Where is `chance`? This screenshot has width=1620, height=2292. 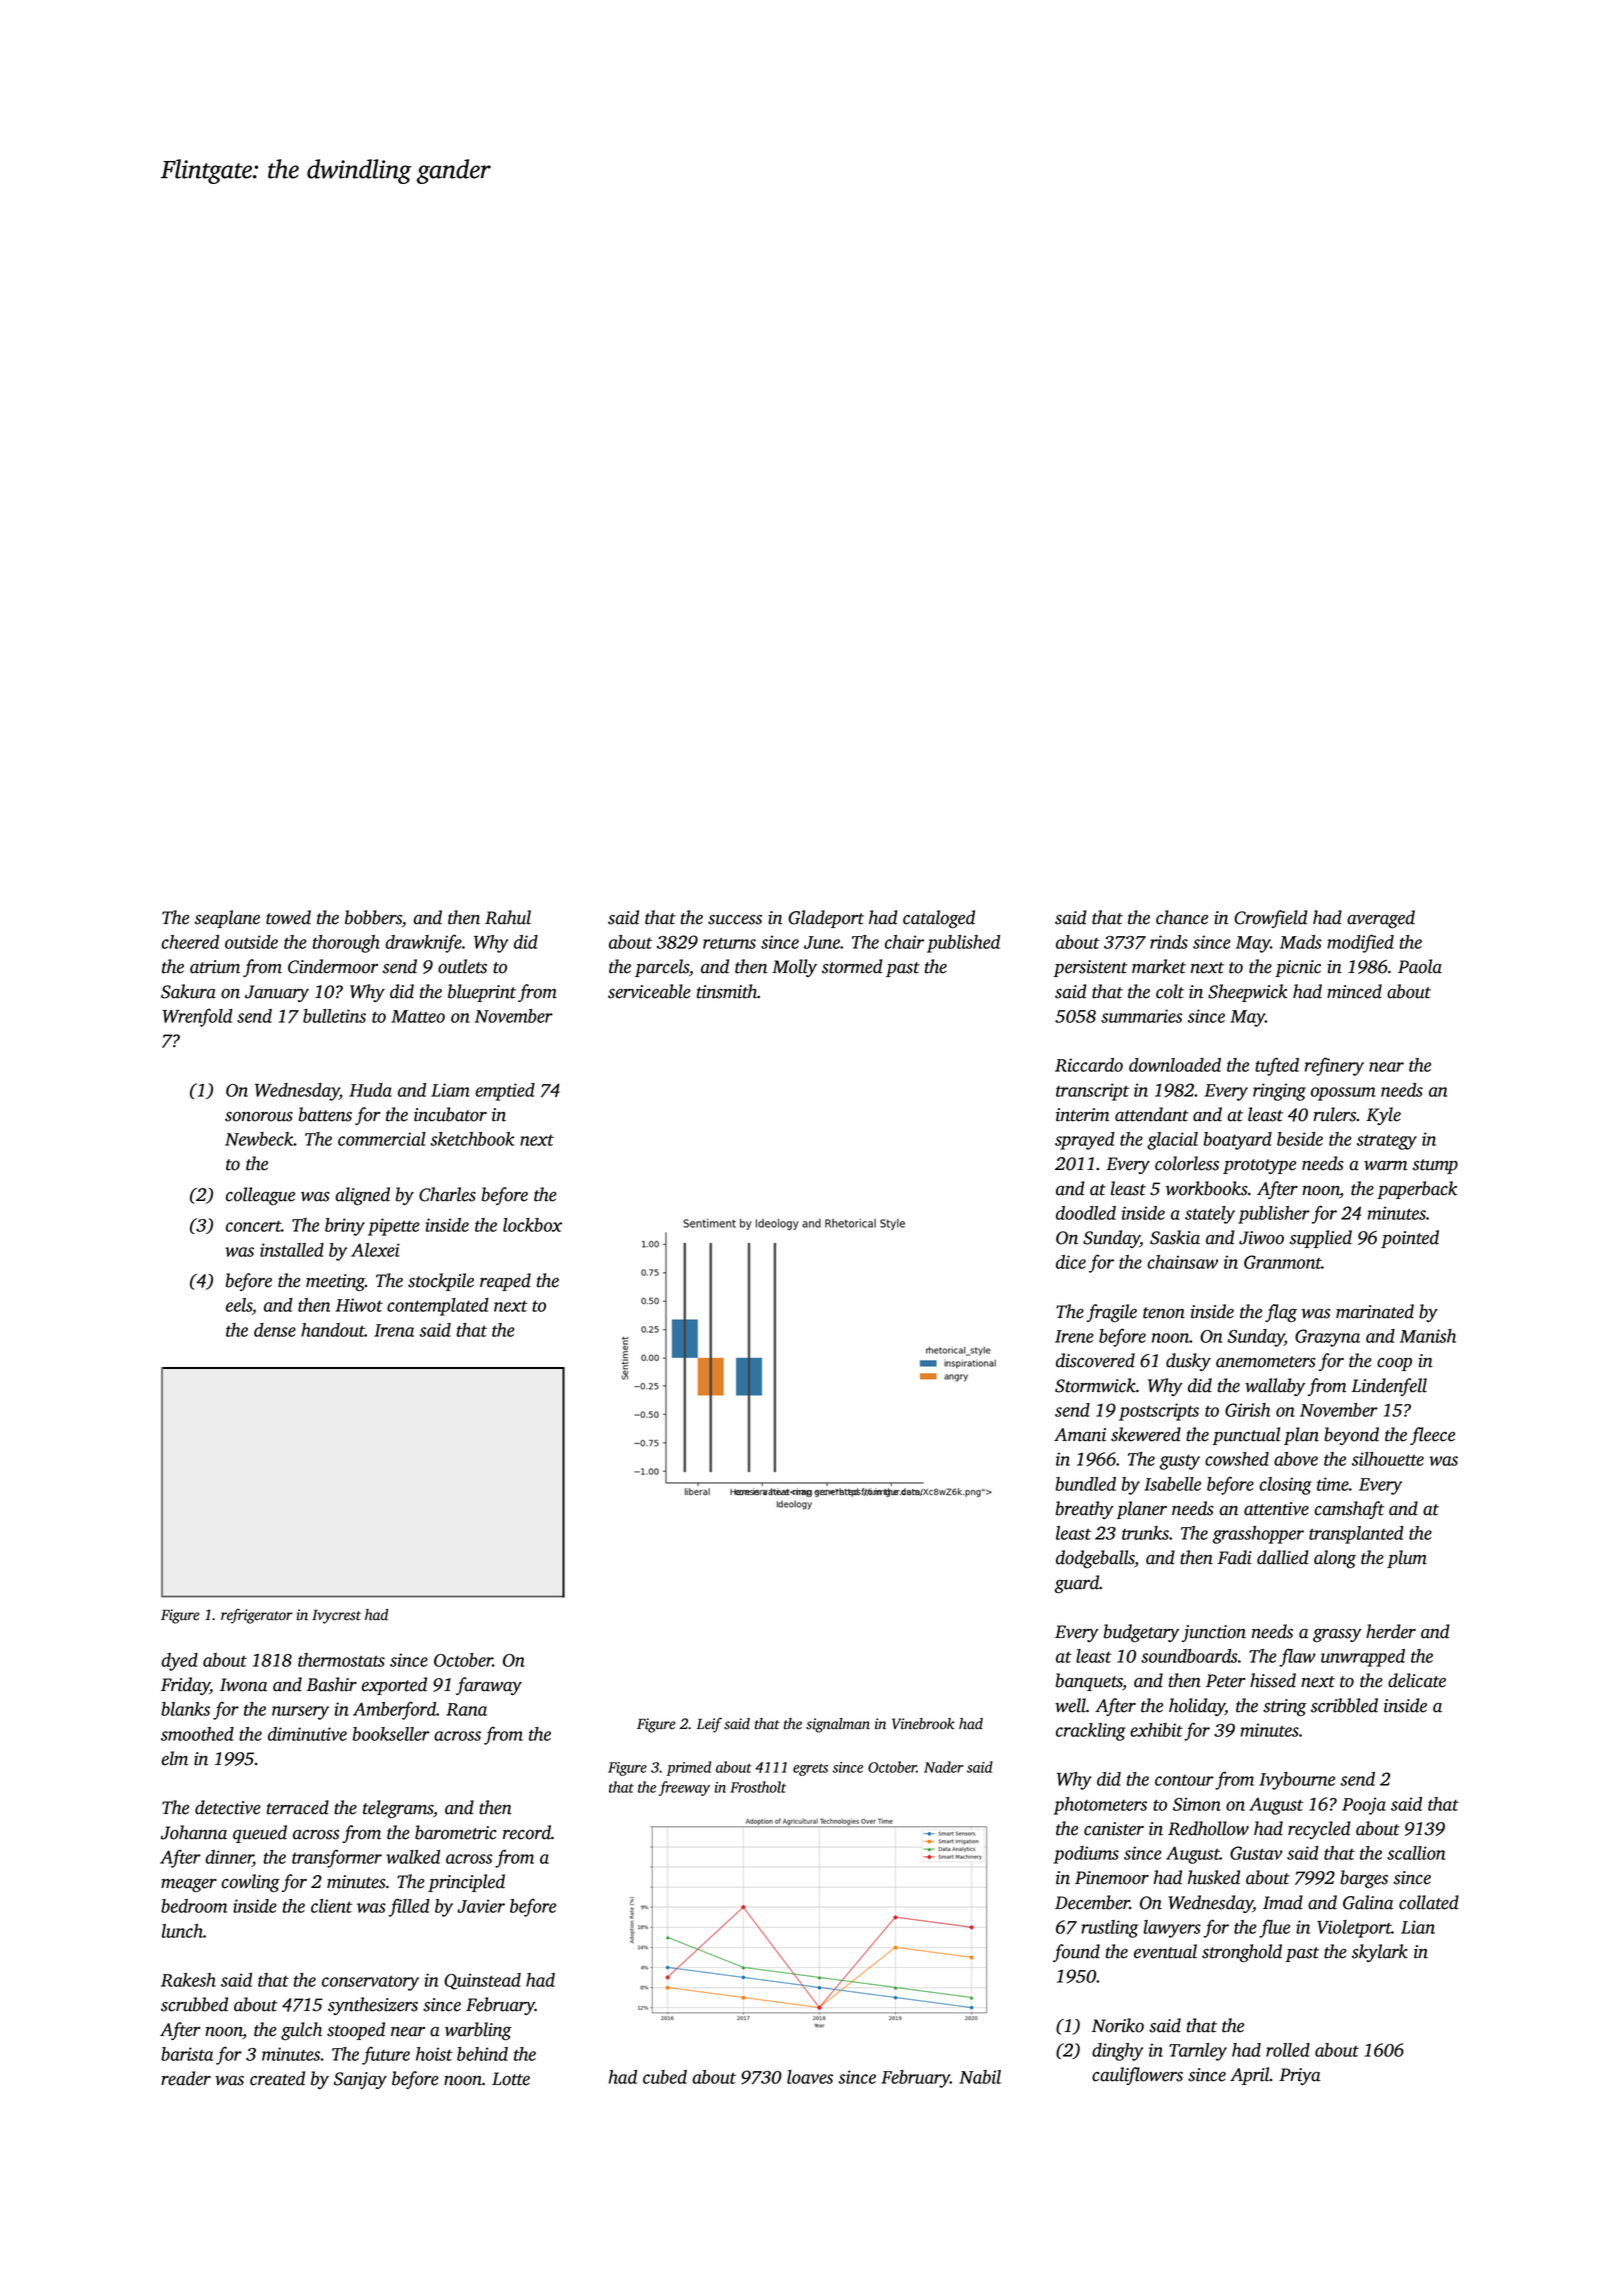
chance is located at coordinates (1182, 917).
